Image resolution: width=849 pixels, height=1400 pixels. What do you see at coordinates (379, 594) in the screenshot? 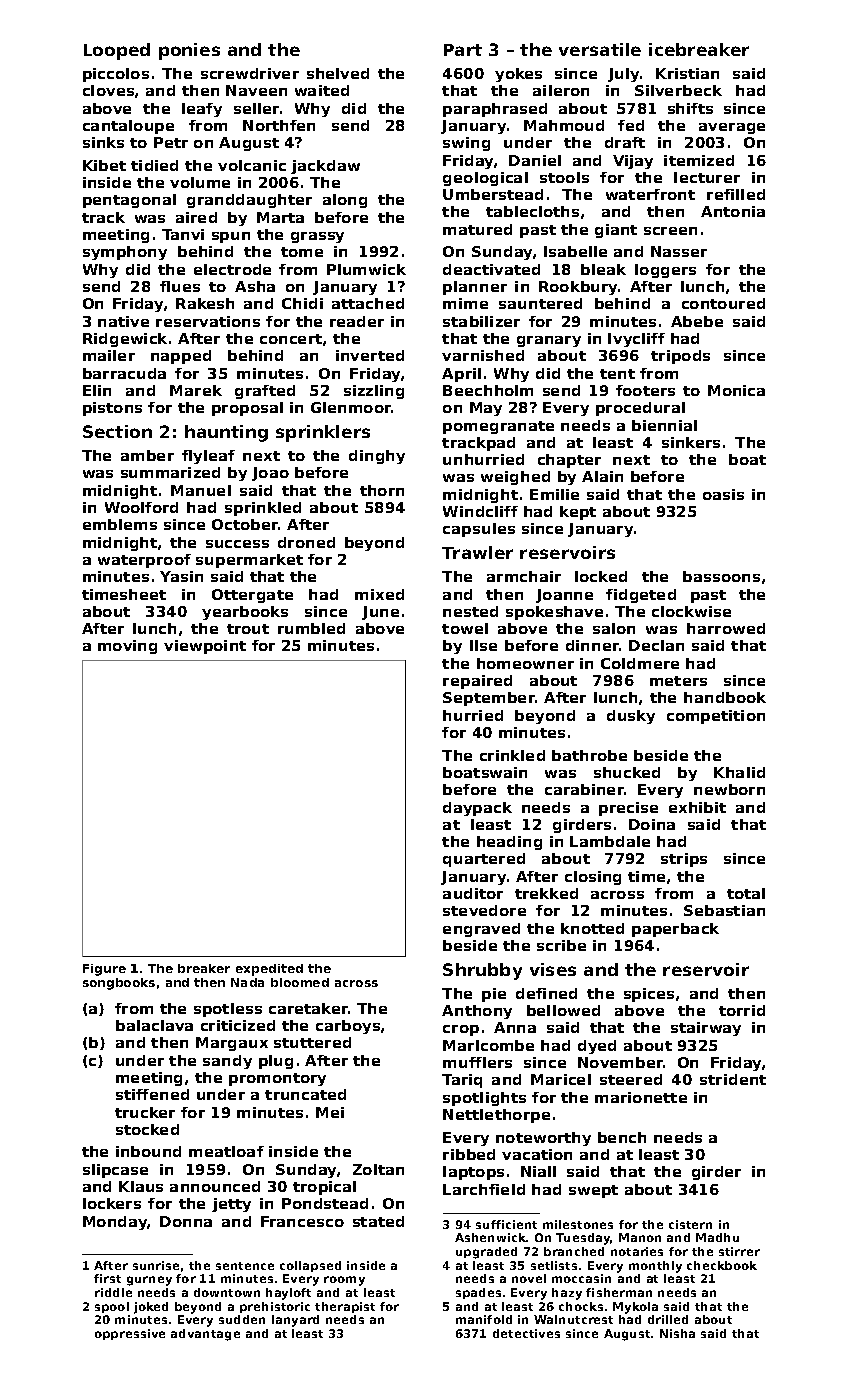
I see `mixed` at bounding box center [379, 594].
